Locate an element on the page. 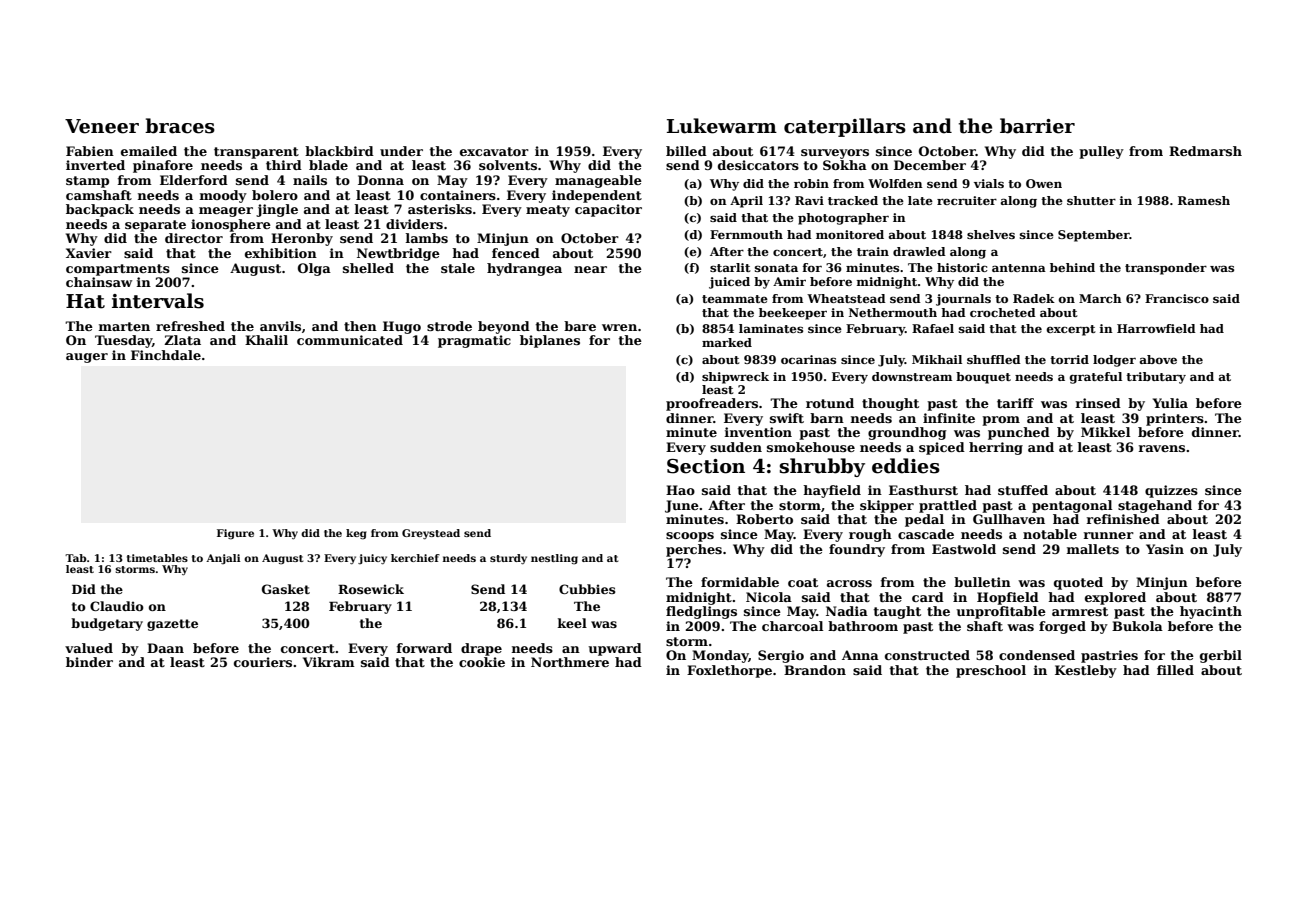  keel is located at coordinates (572, 623).
